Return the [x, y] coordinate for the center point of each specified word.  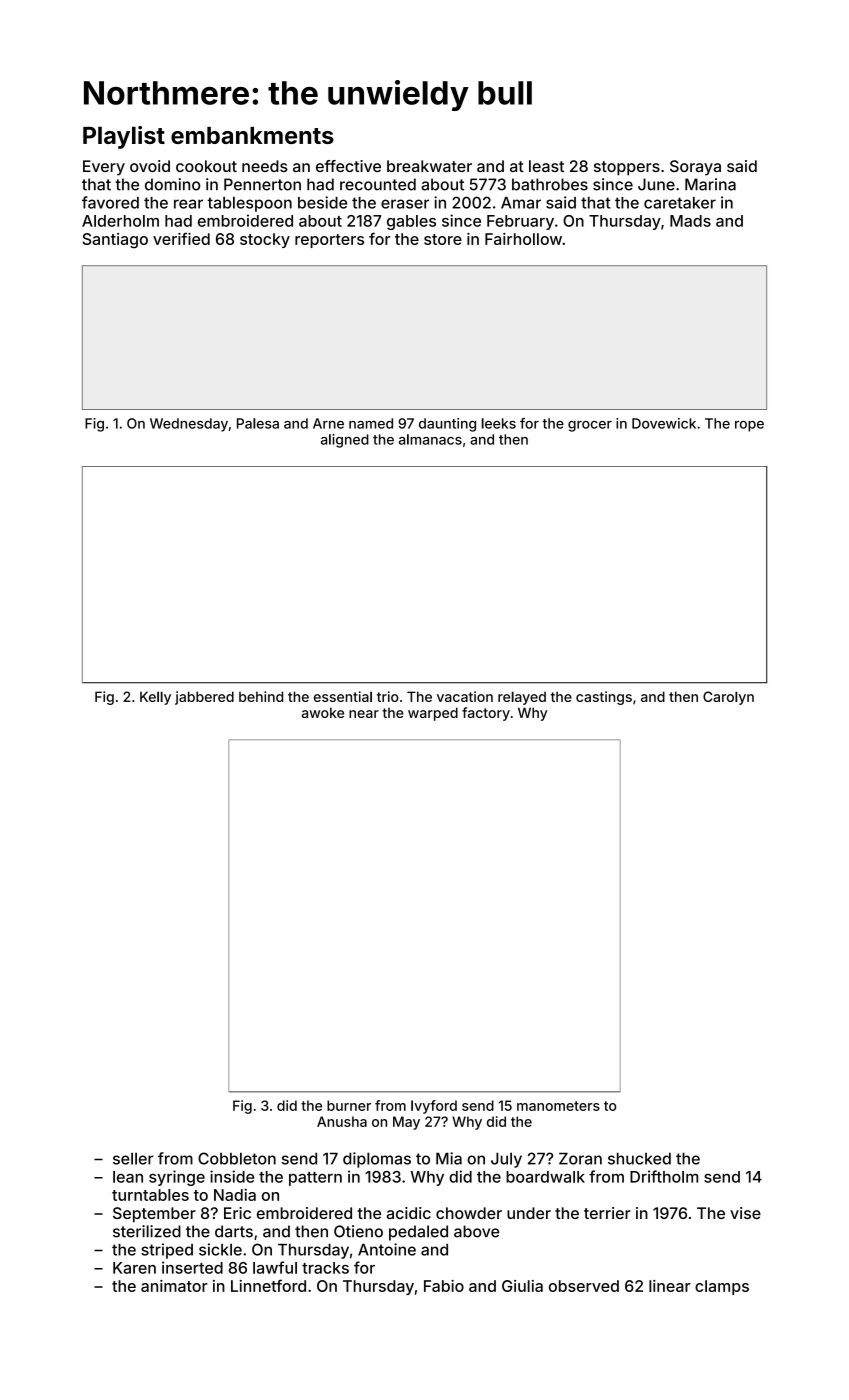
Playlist [124, 137]
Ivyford [434, 1107]
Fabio [444, 1286]
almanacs [430, 439]
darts [234, 1231]
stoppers [627, 168]
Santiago [115, 241]
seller [133, 1158]
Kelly [155, 698]
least [546, 166]
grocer [590, 426]
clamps [722, 1287]
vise [745, 1213]
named [371, 423]
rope [749, 426]
